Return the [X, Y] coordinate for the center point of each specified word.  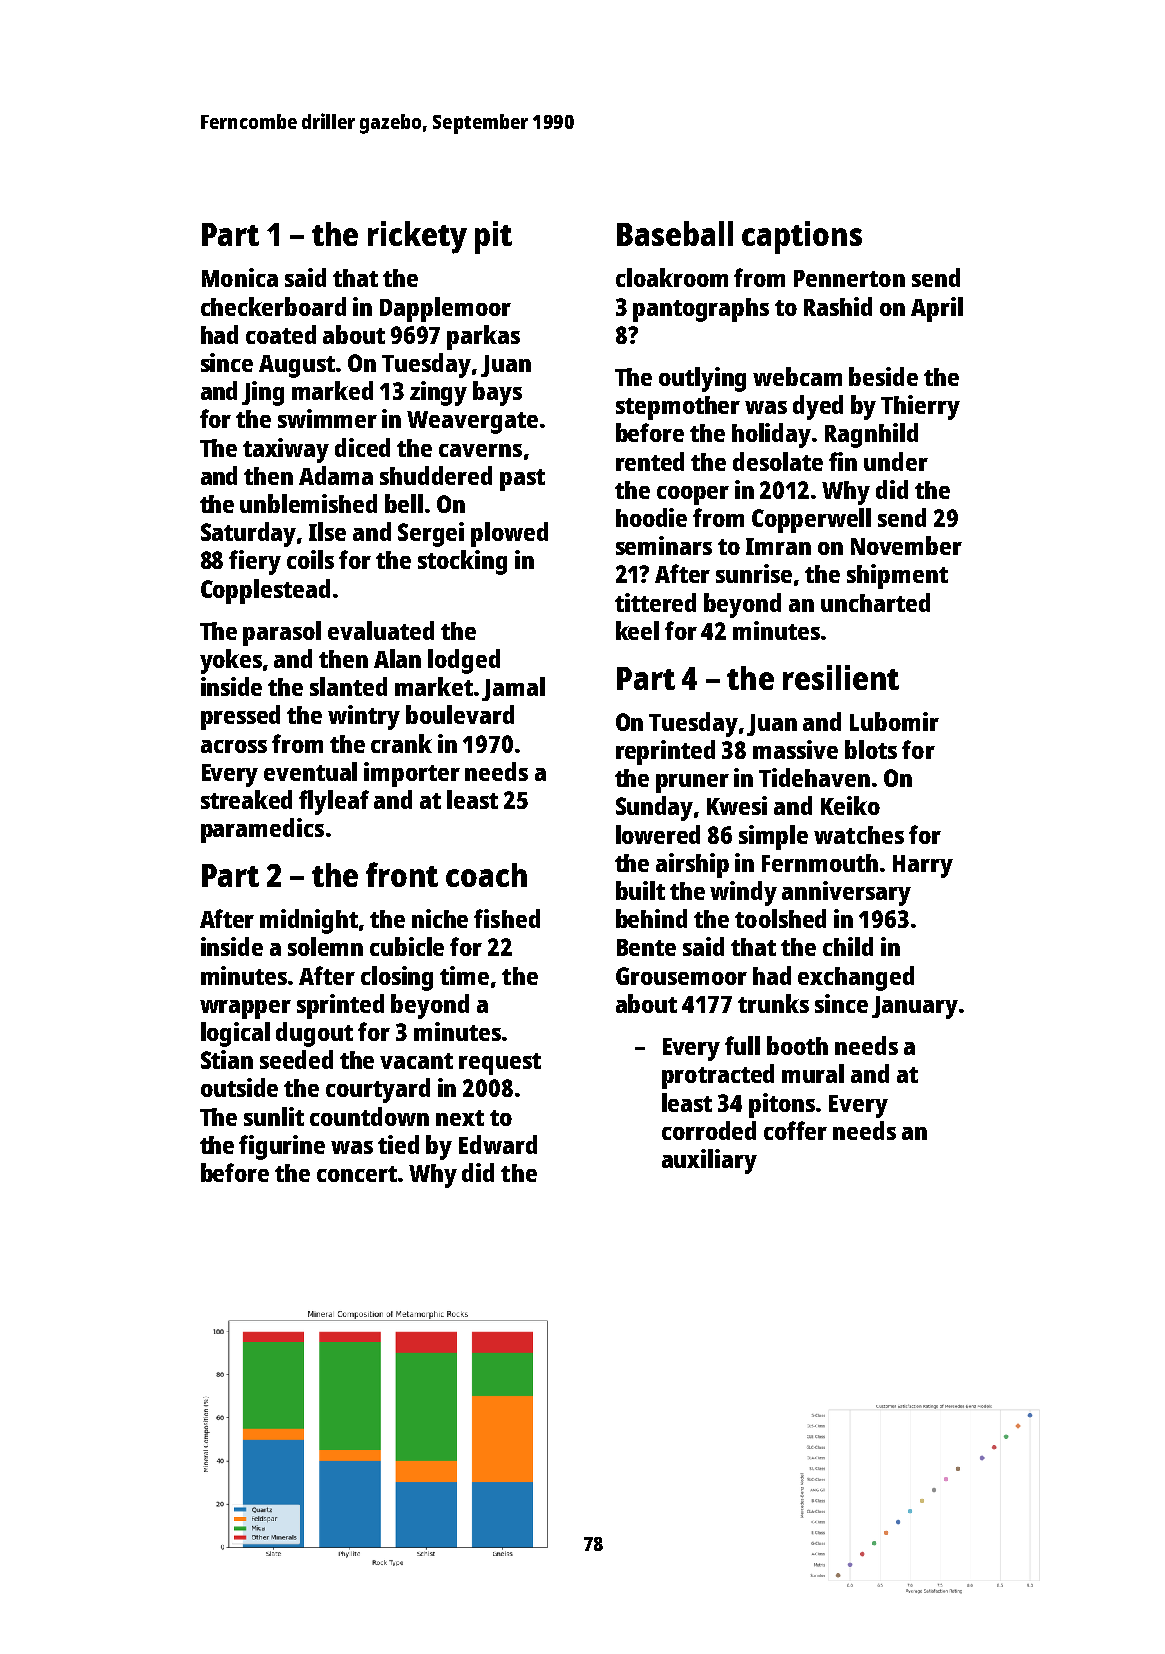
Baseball [675, 233]
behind [651, 918]
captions [802, 237]
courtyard [378, 1090]
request [500, 1064]
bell [404, 503]
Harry [923, 866]
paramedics [262, 830]
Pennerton [849, 278]
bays [497, 393]
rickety [417, 237]
